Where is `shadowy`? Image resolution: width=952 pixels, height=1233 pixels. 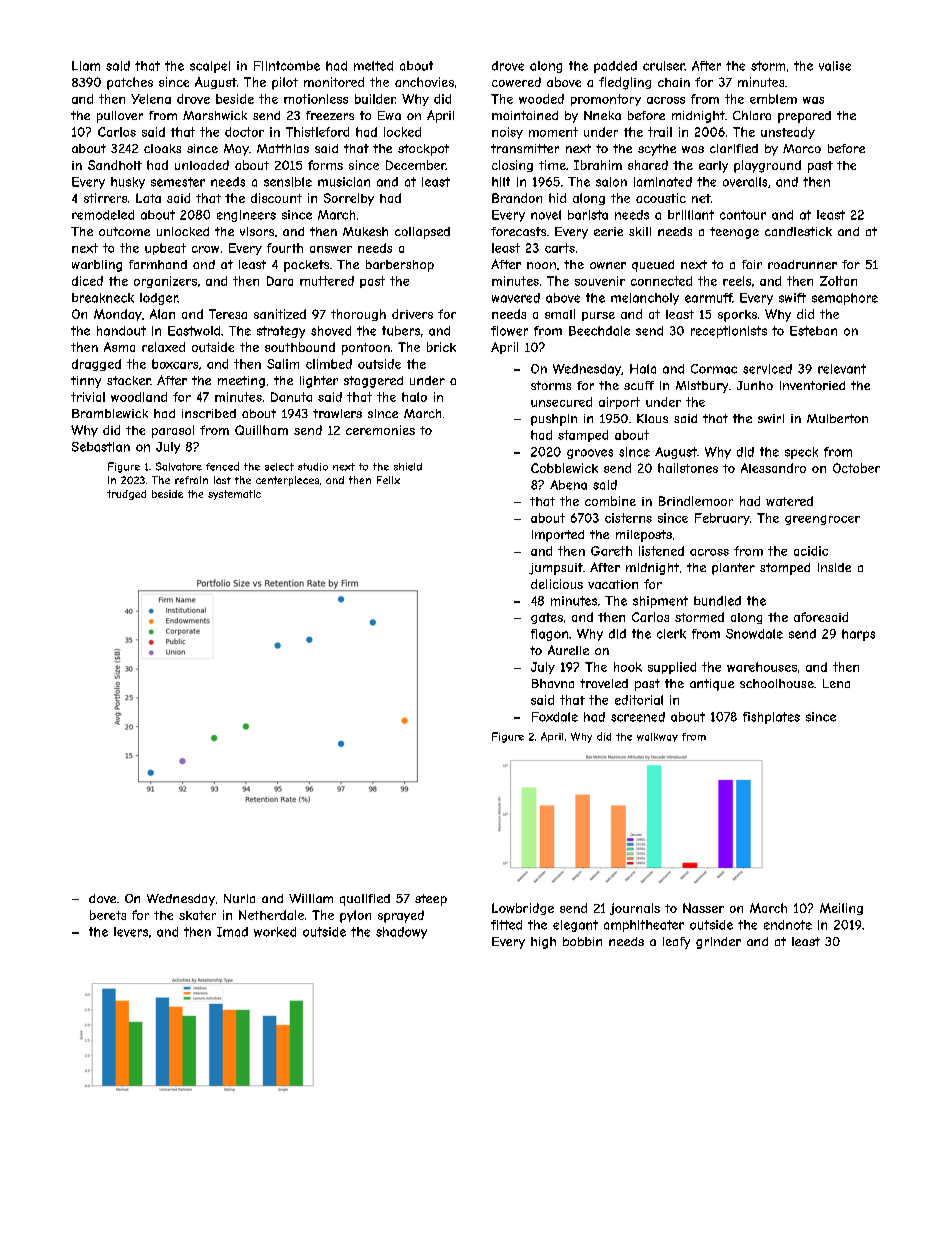
shadowy is located at coordinates (401, 933).
